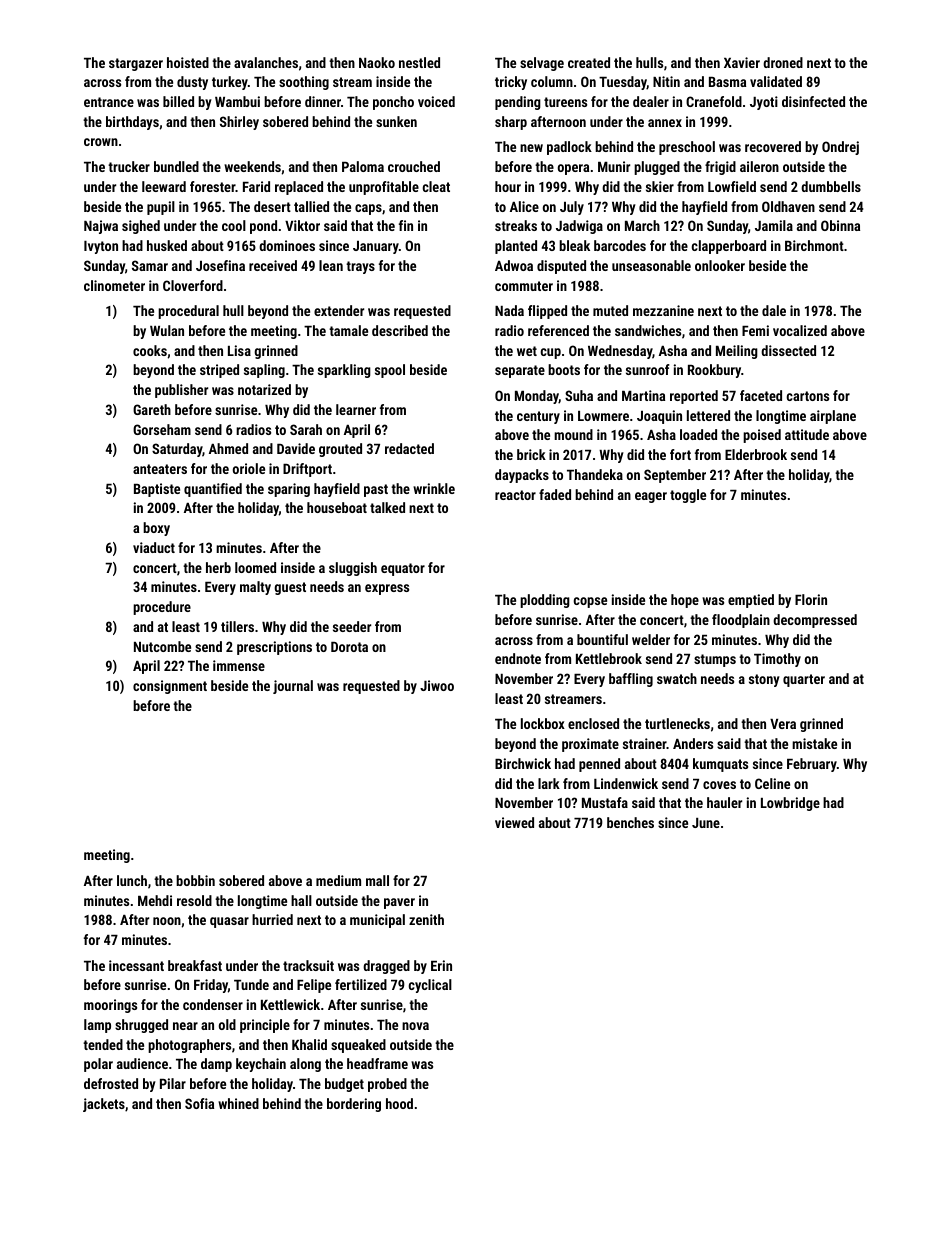 This screenshot has width=952, height=1233. Describe the element at coordinates (199, 1103) in the screenshot. I see `Sofia` at that location.
